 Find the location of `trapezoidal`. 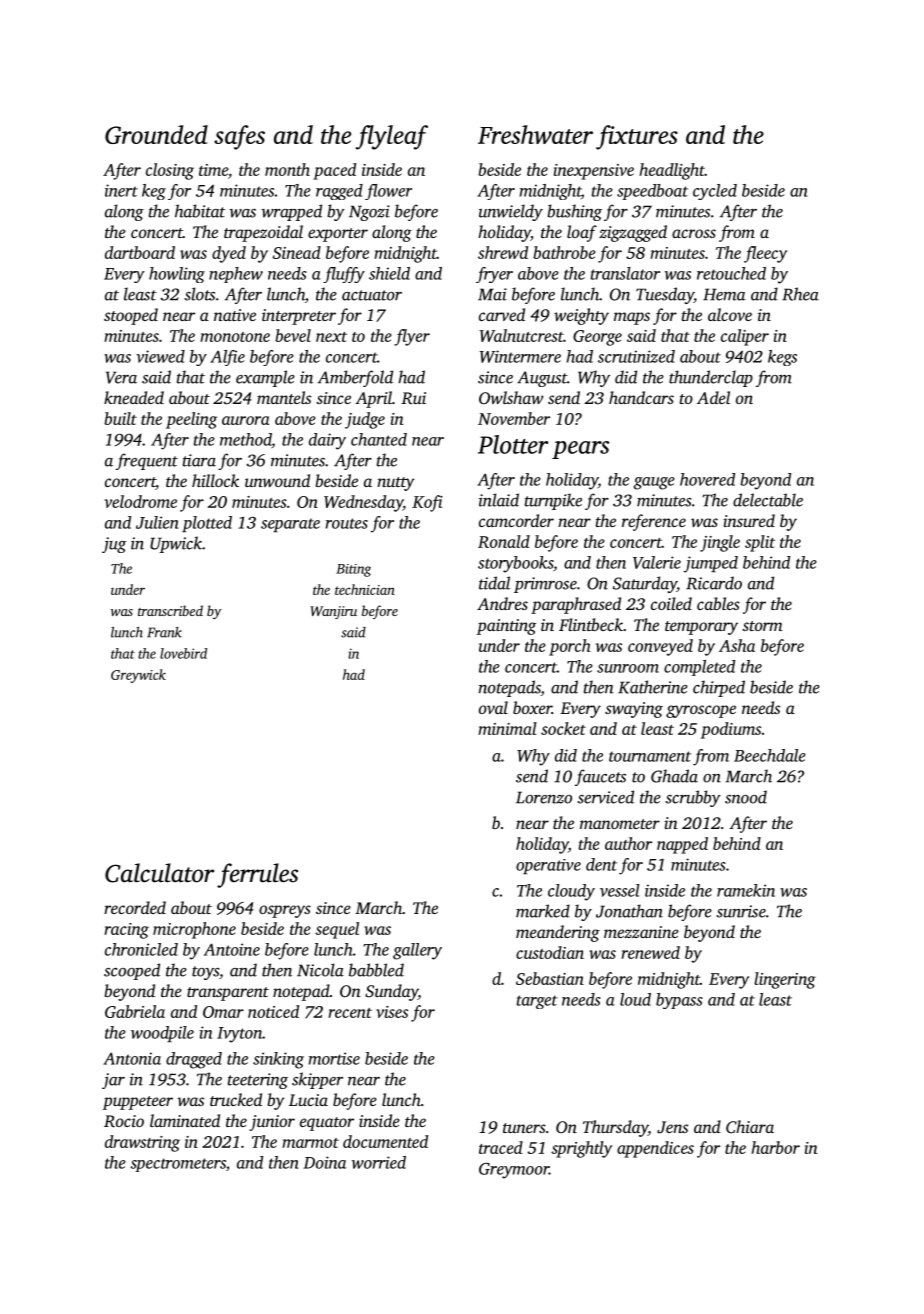

trapezoidal is located at coordinates (263, 233).
